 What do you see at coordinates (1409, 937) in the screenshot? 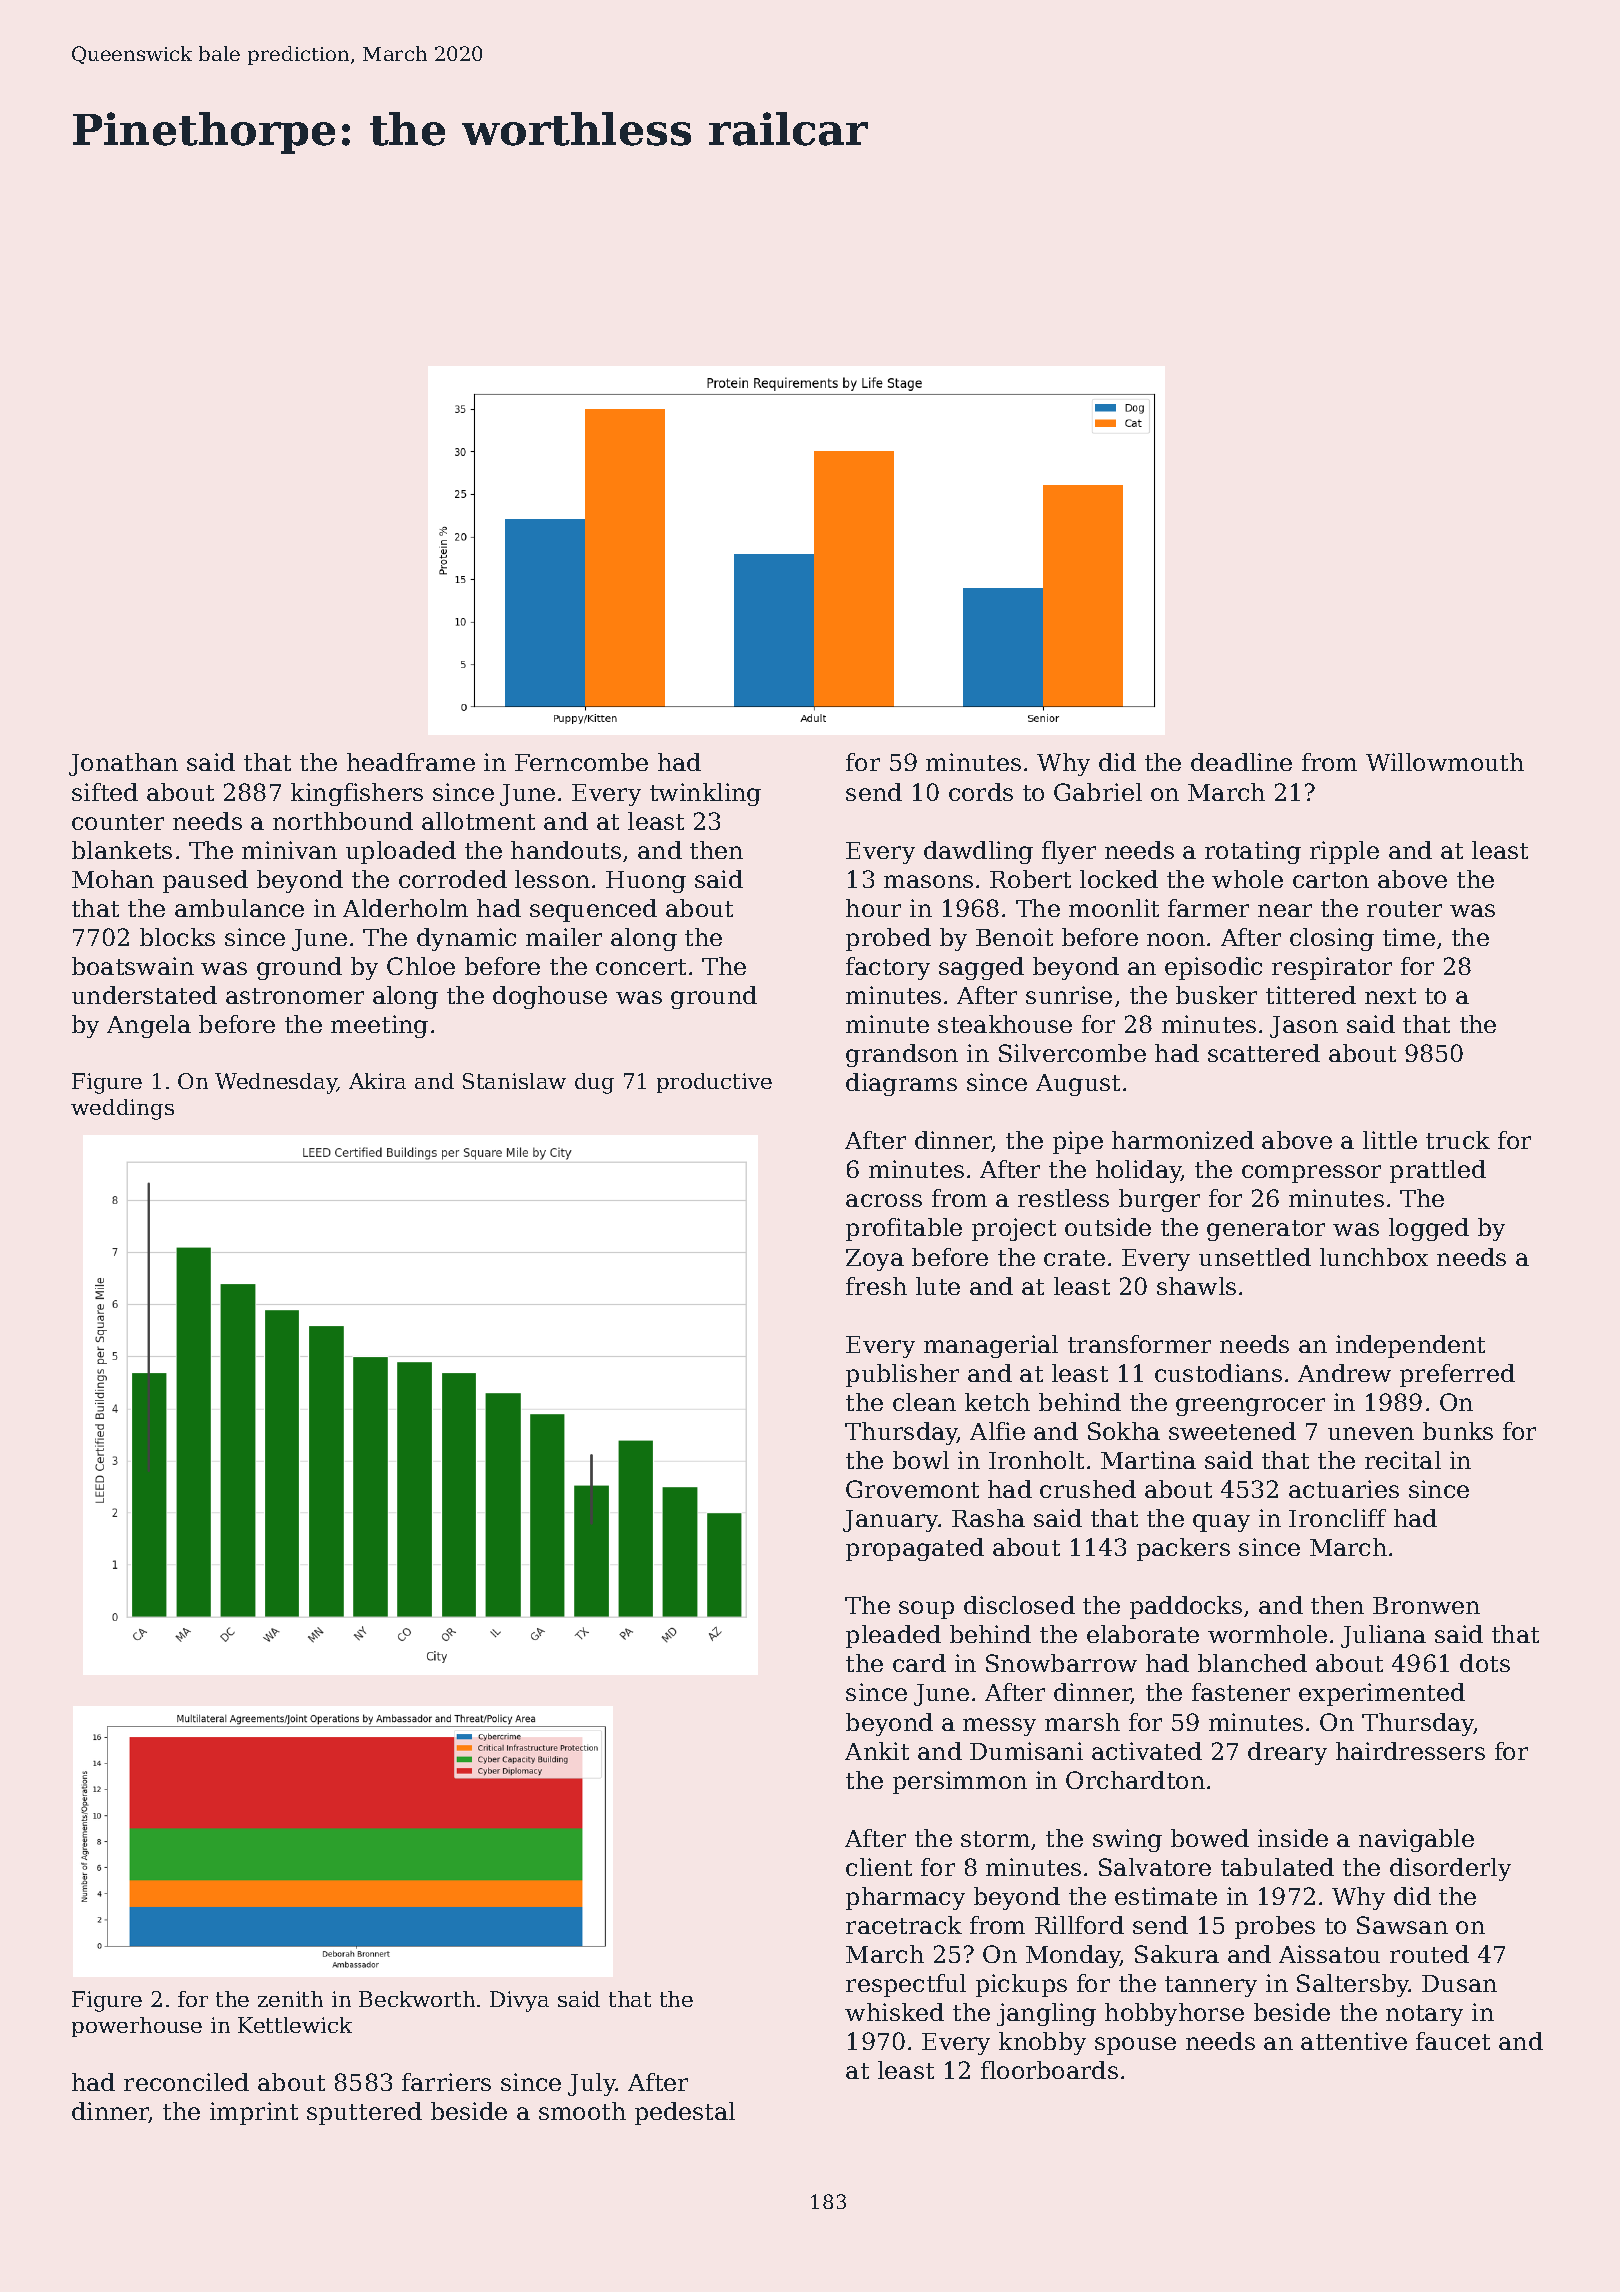
I see `time` at bounding box center [1409, 937].
